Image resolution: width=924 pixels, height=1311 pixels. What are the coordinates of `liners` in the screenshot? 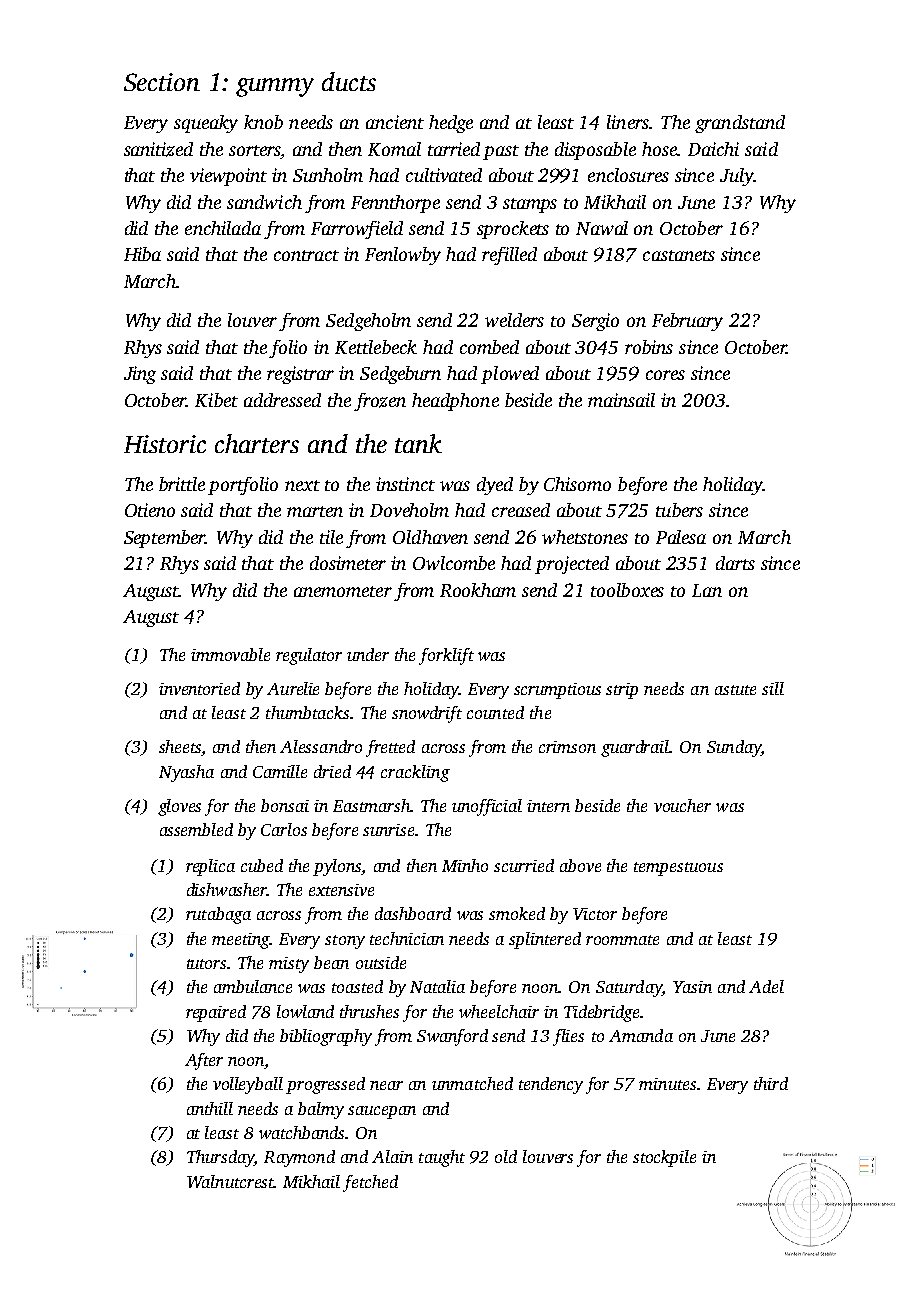 It's located at (628, 122).
